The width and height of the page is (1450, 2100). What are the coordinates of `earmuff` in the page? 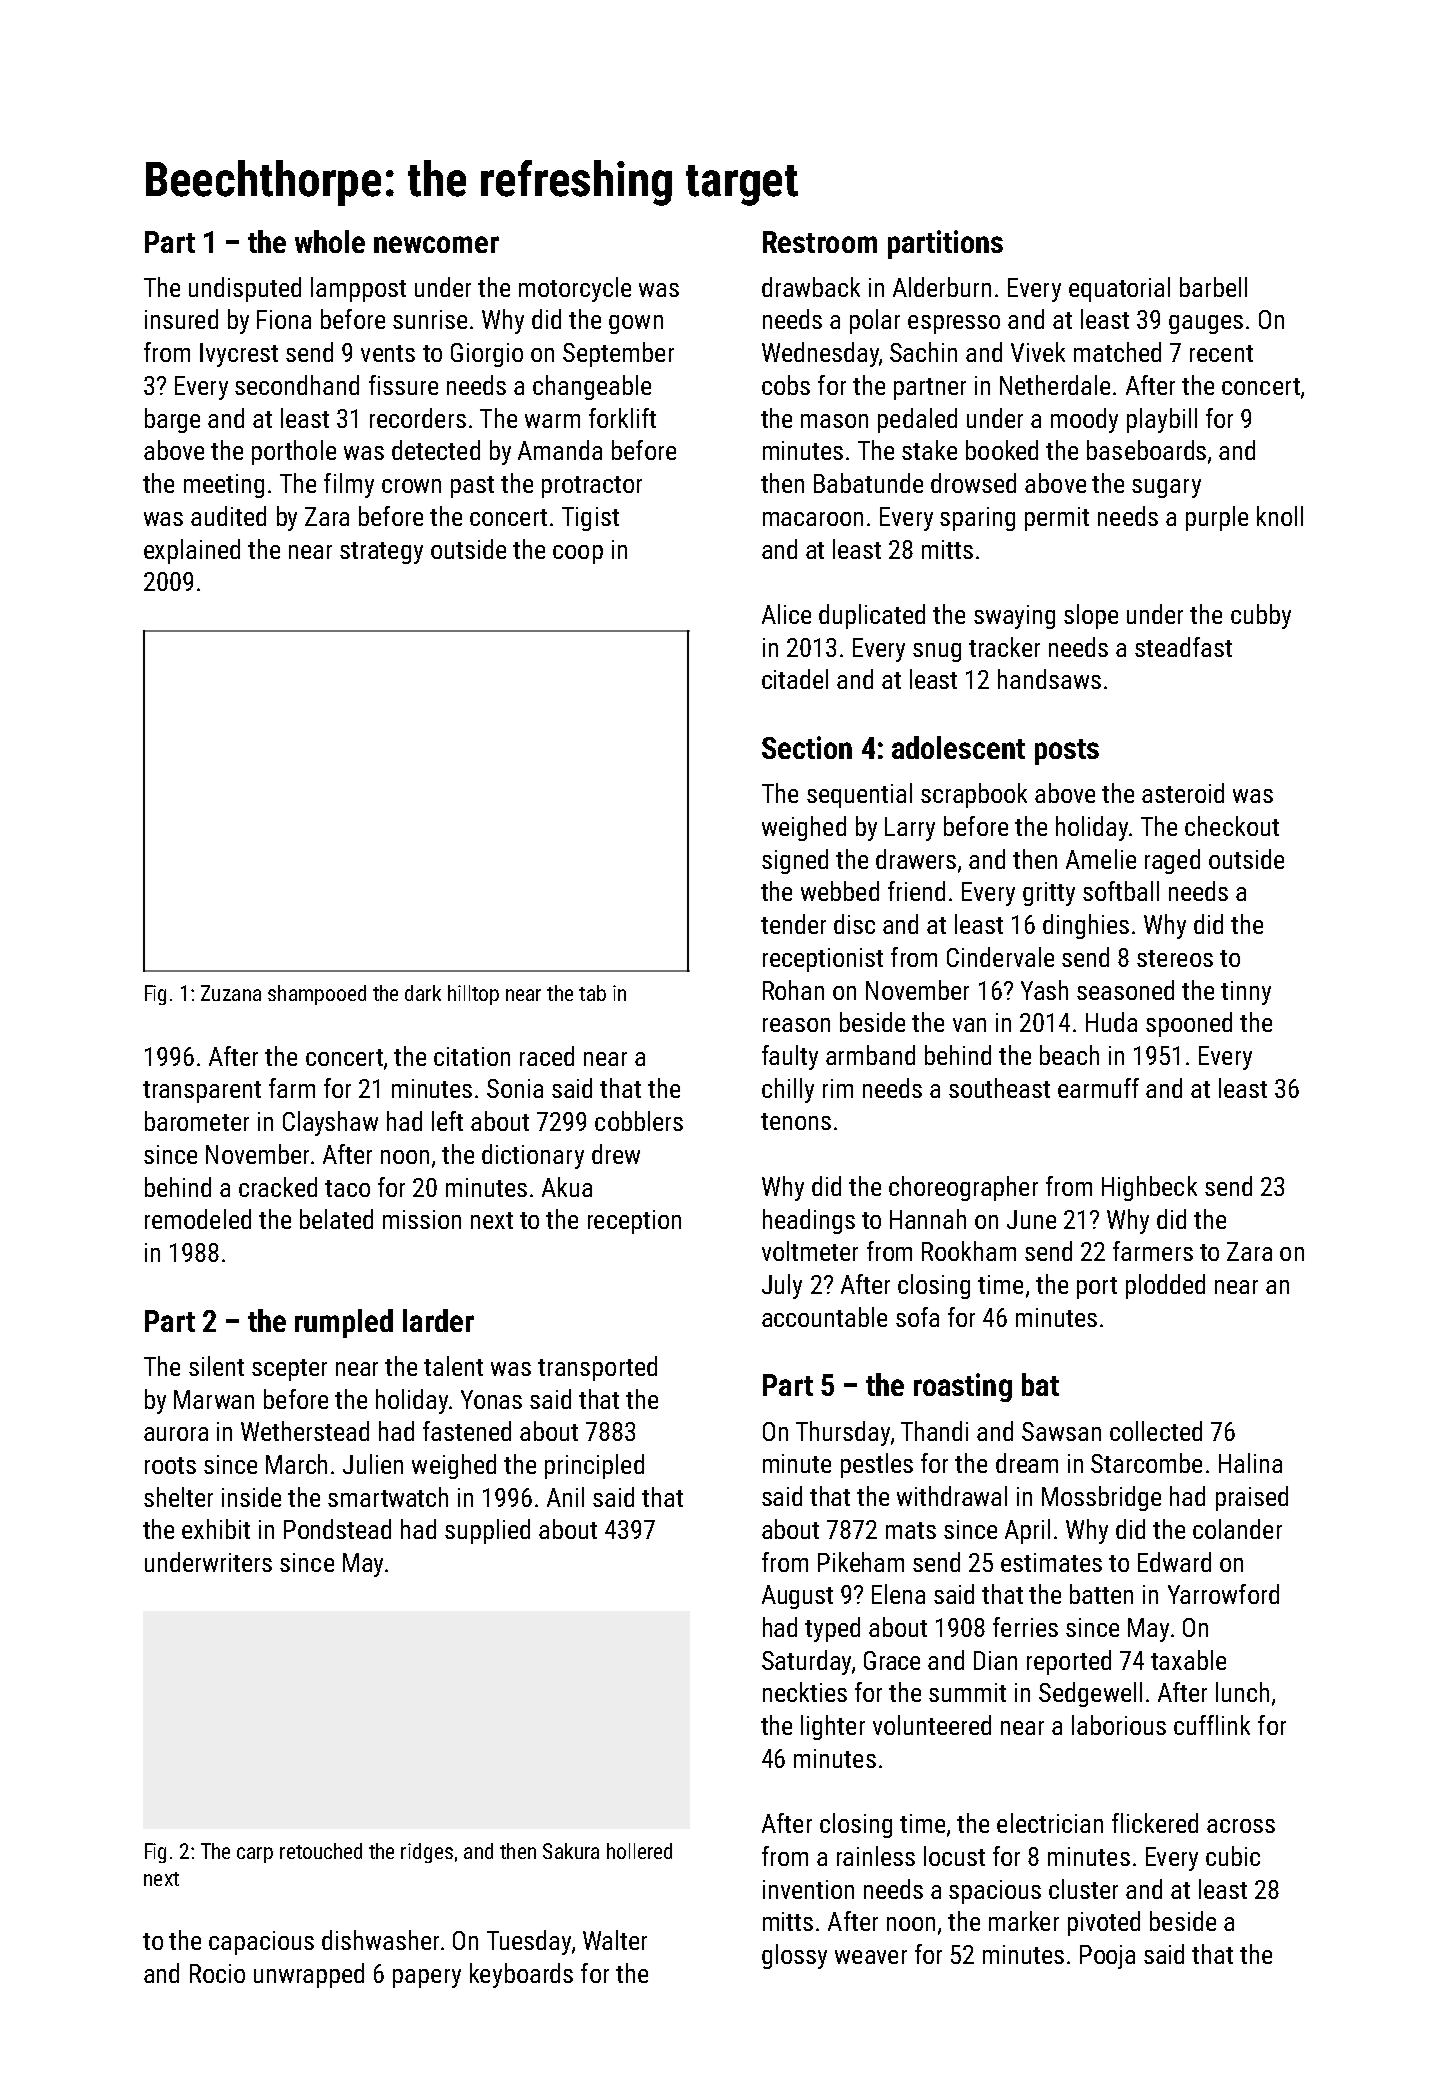 It's located at (1098, 1088).
